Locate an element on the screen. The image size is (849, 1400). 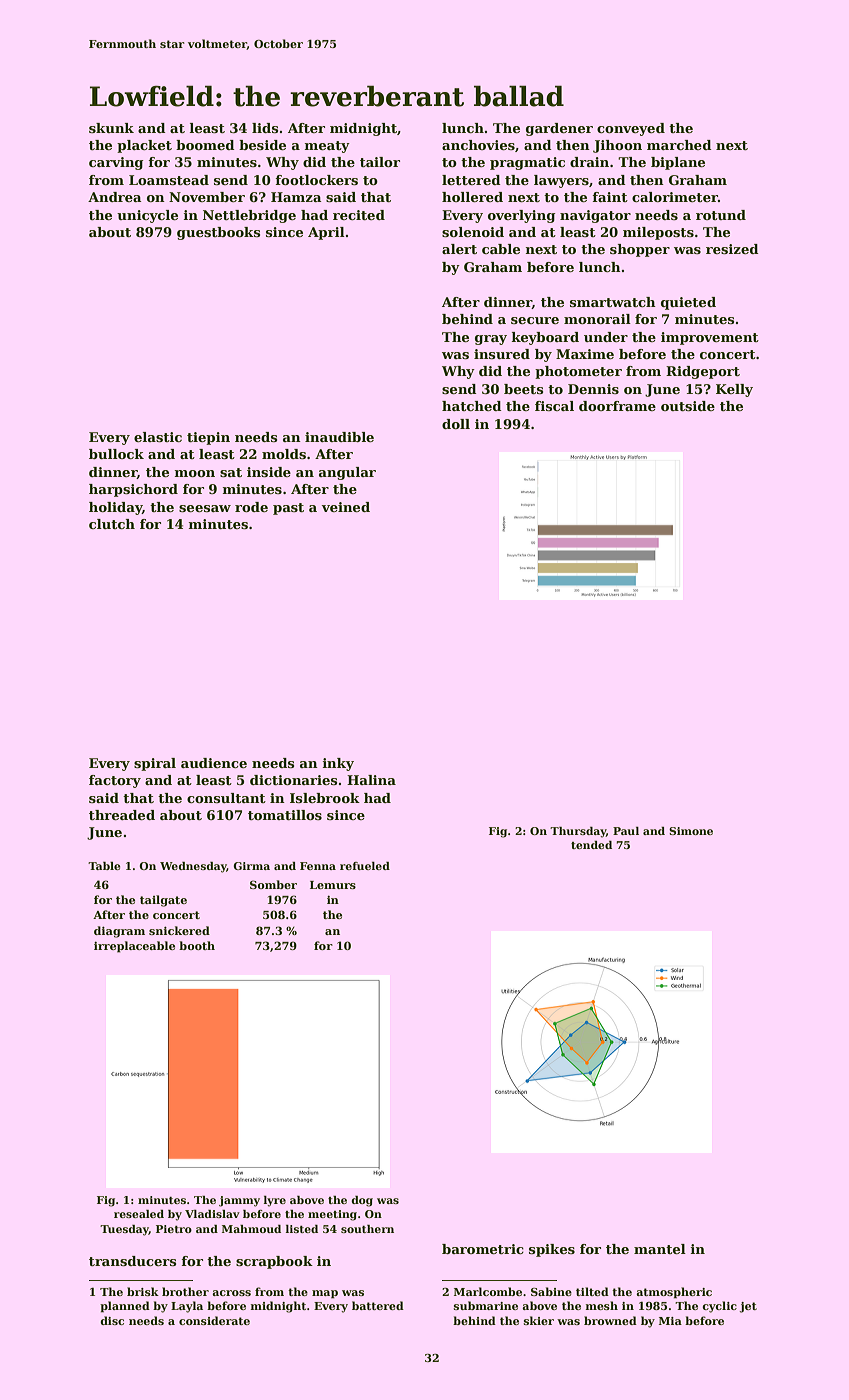
veined is located at coordinates (345, 507).
